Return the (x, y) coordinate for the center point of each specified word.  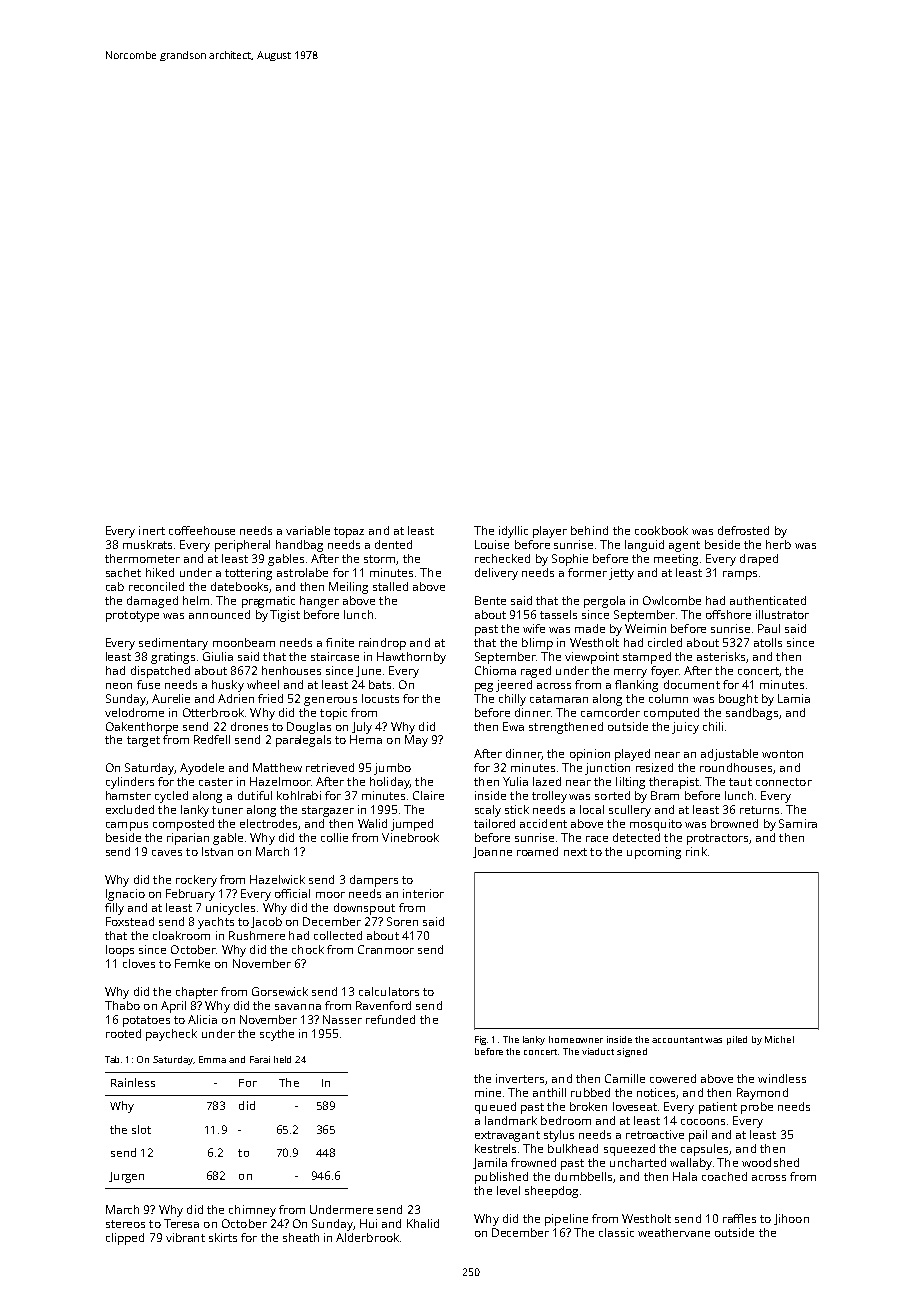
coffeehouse (202, 530)
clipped (125, 1239)
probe (757, 1108)
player (550, 532)
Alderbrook (367, 1237)
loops (120, 951)
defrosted (743, 530)
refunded (390, 1019)
